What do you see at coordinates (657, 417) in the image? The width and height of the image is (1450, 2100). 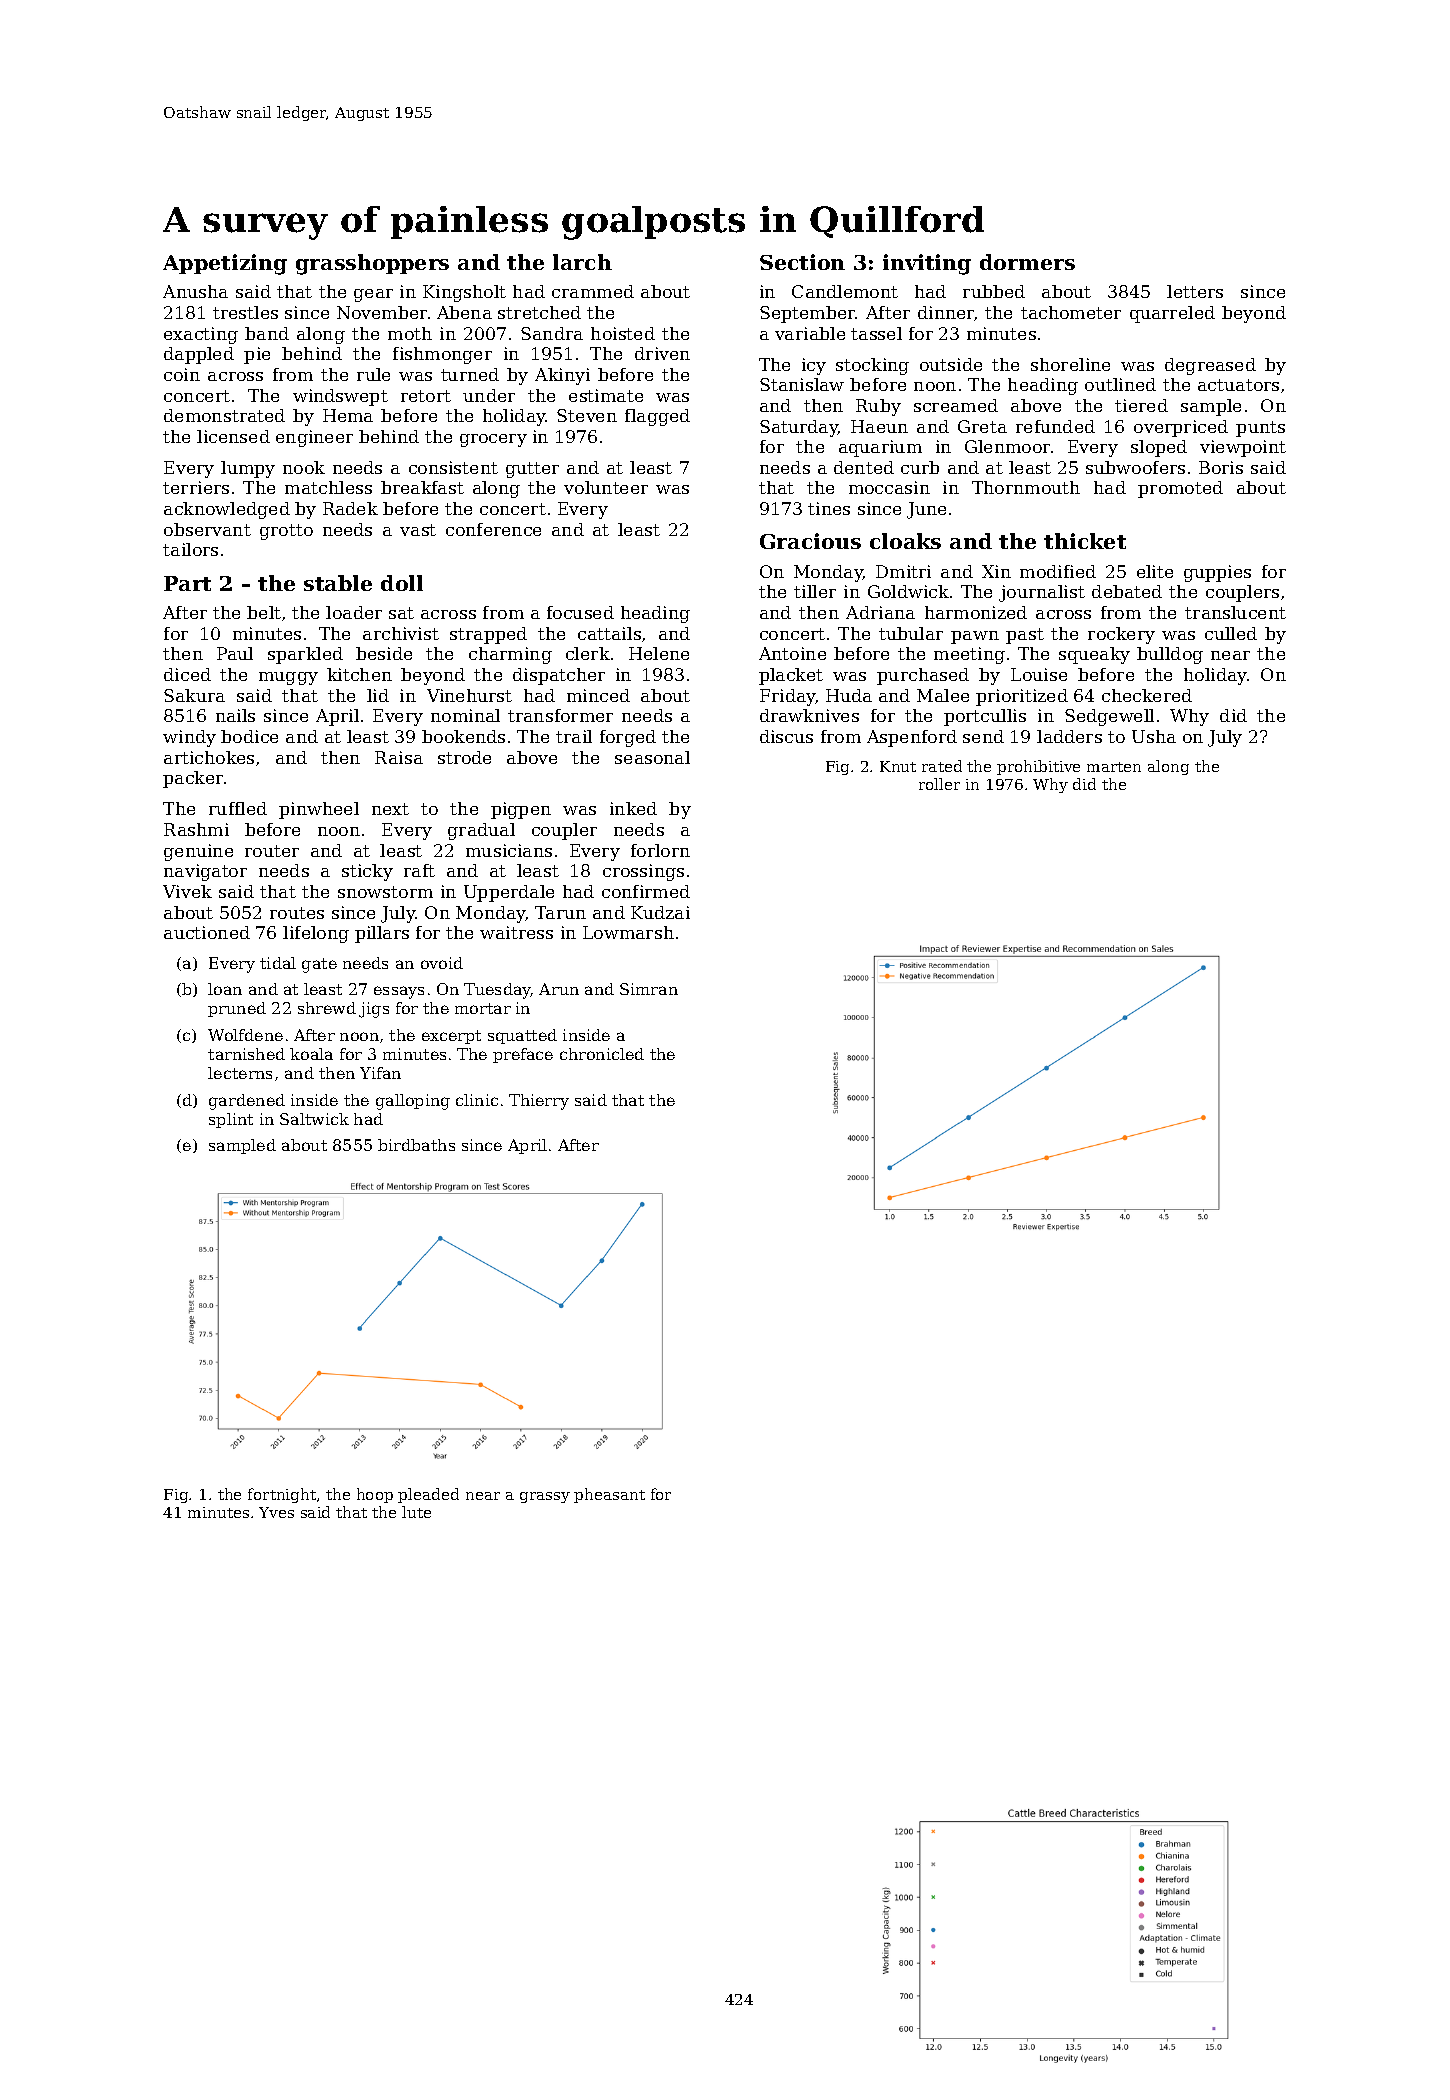 I see `flagged` at bounding box center [657, 417].
